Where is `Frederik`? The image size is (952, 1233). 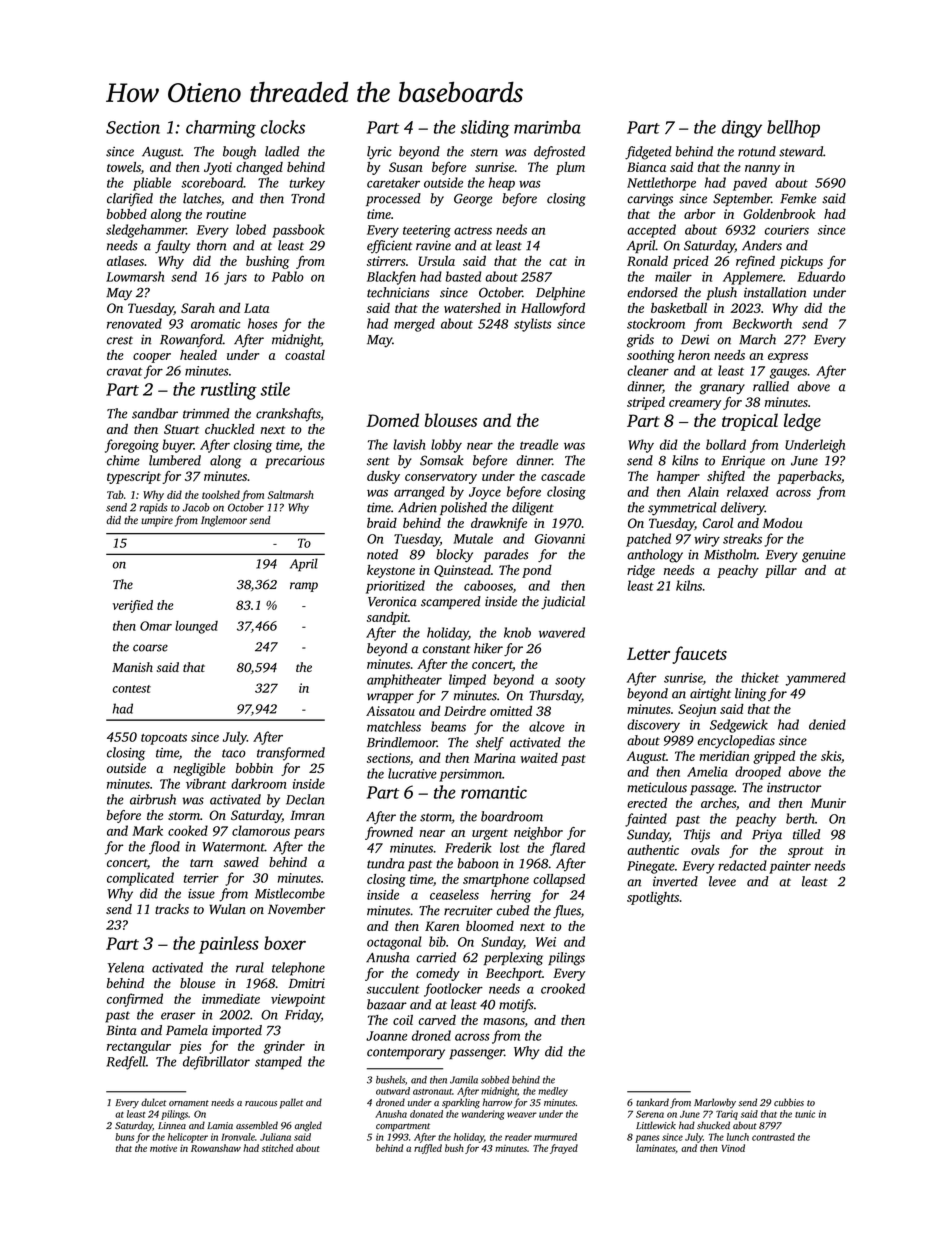
Frederik is located at coordinates (468, 847).
